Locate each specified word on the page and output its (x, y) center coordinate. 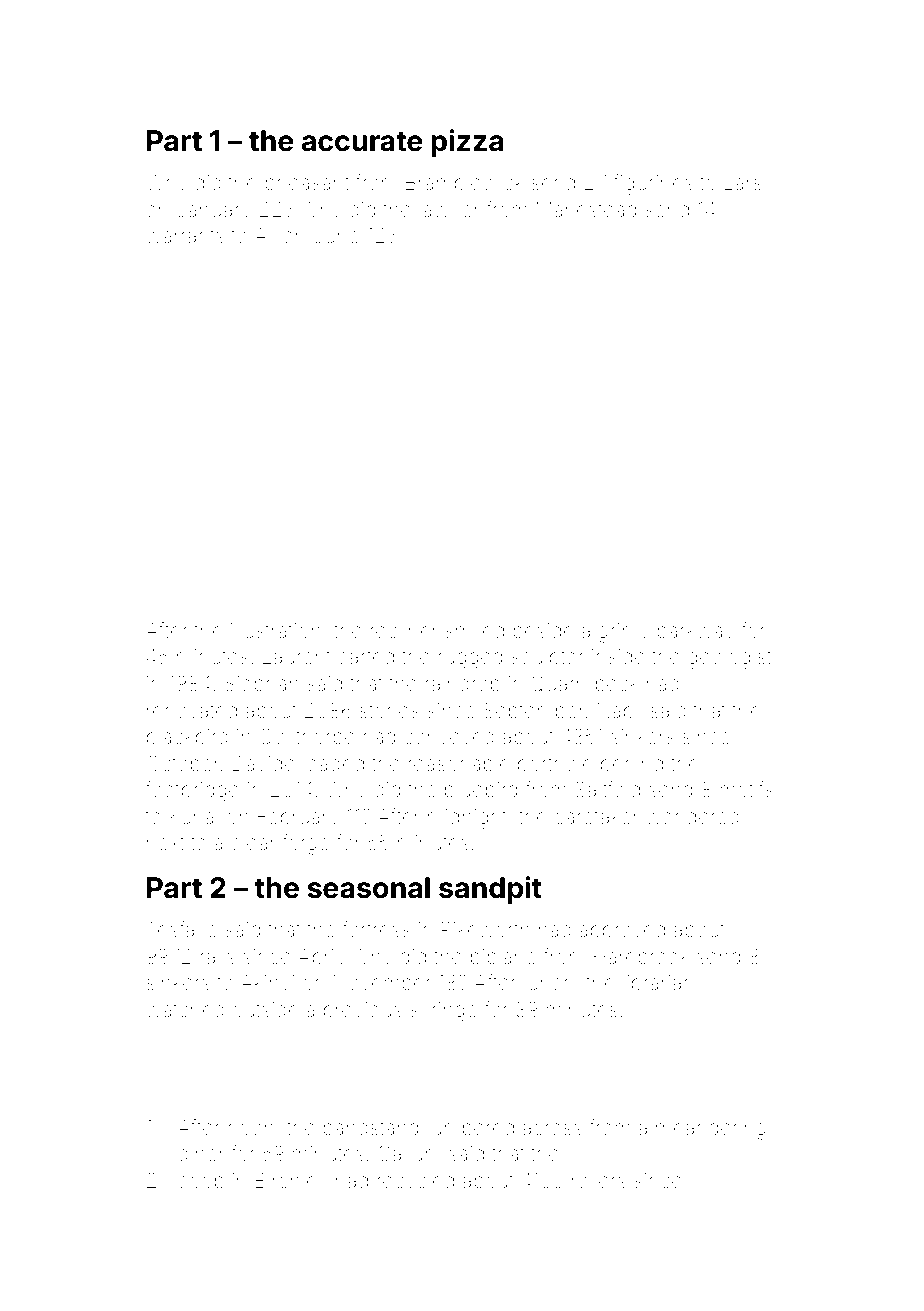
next (165, 843)
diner (201, 1154)
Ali (265, 235)
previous (363, 1011)
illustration (276, 630)
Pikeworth (486, 929)
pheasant (307, 184)
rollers (599, 1180)
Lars (743, 182)
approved (622, 931)
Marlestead (586, 209)
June (336, 236)
